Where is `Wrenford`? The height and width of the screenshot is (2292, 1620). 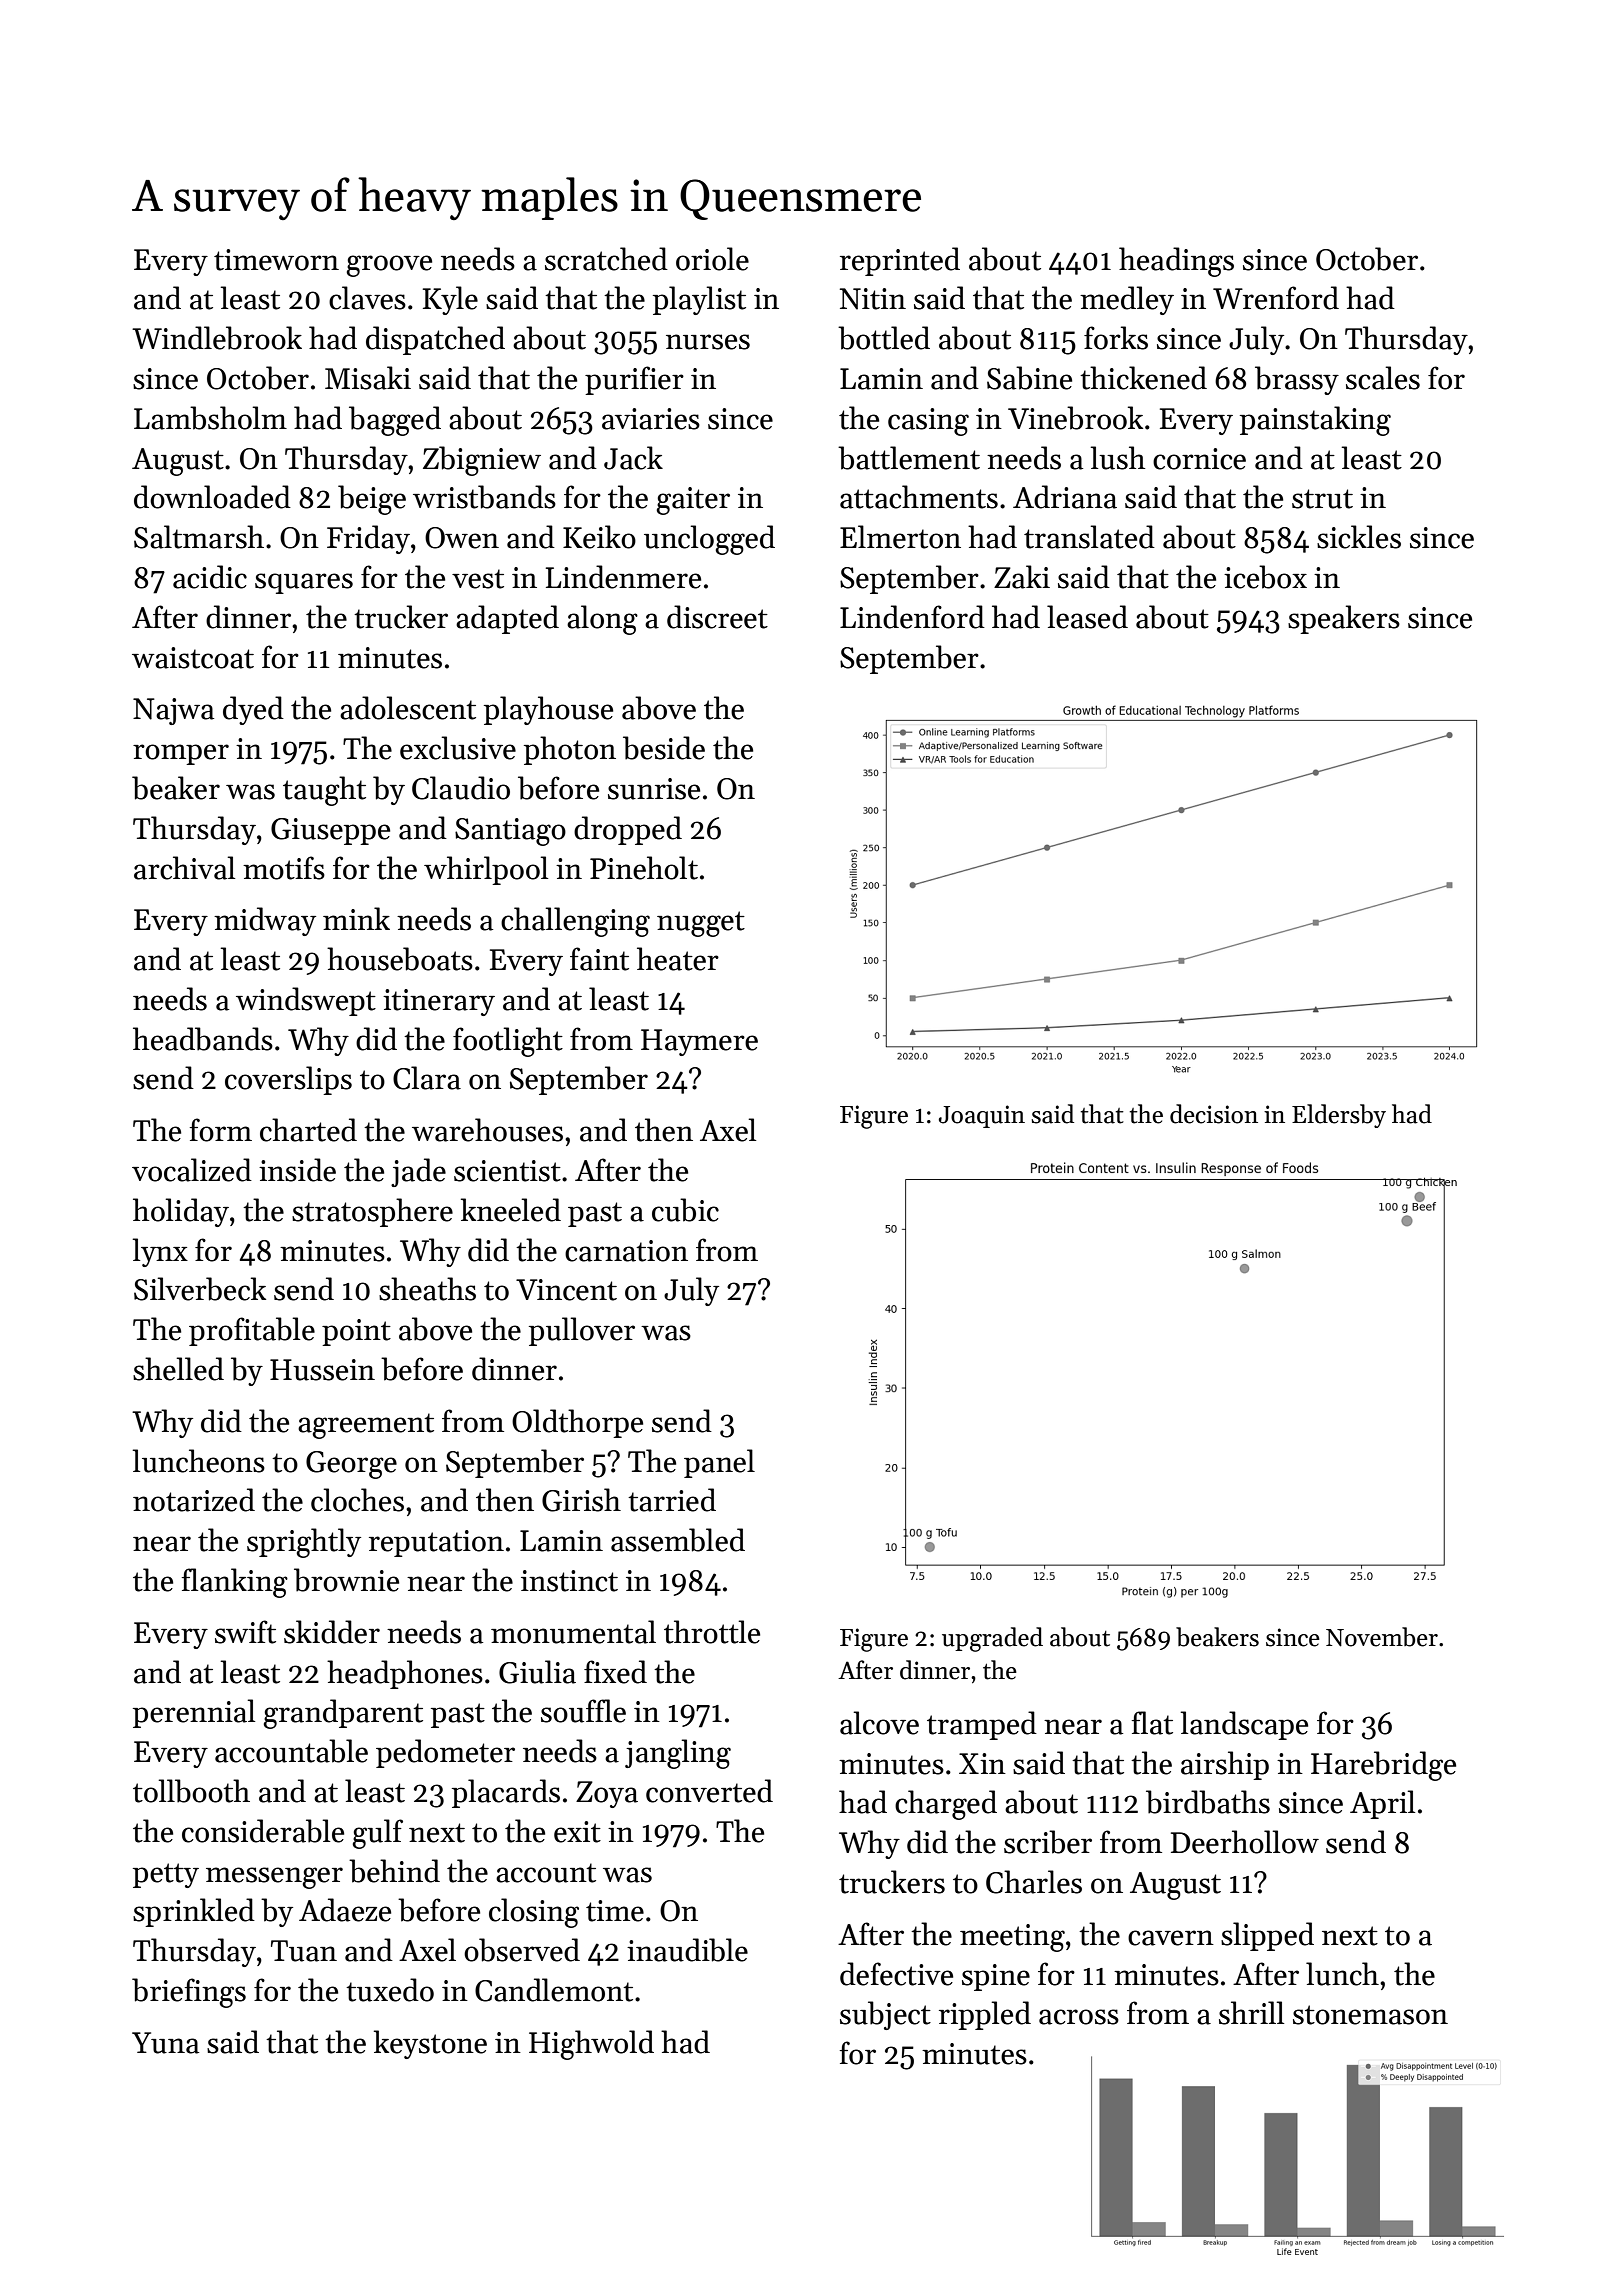 Wrenford is located at coordinates (1276, 298).
